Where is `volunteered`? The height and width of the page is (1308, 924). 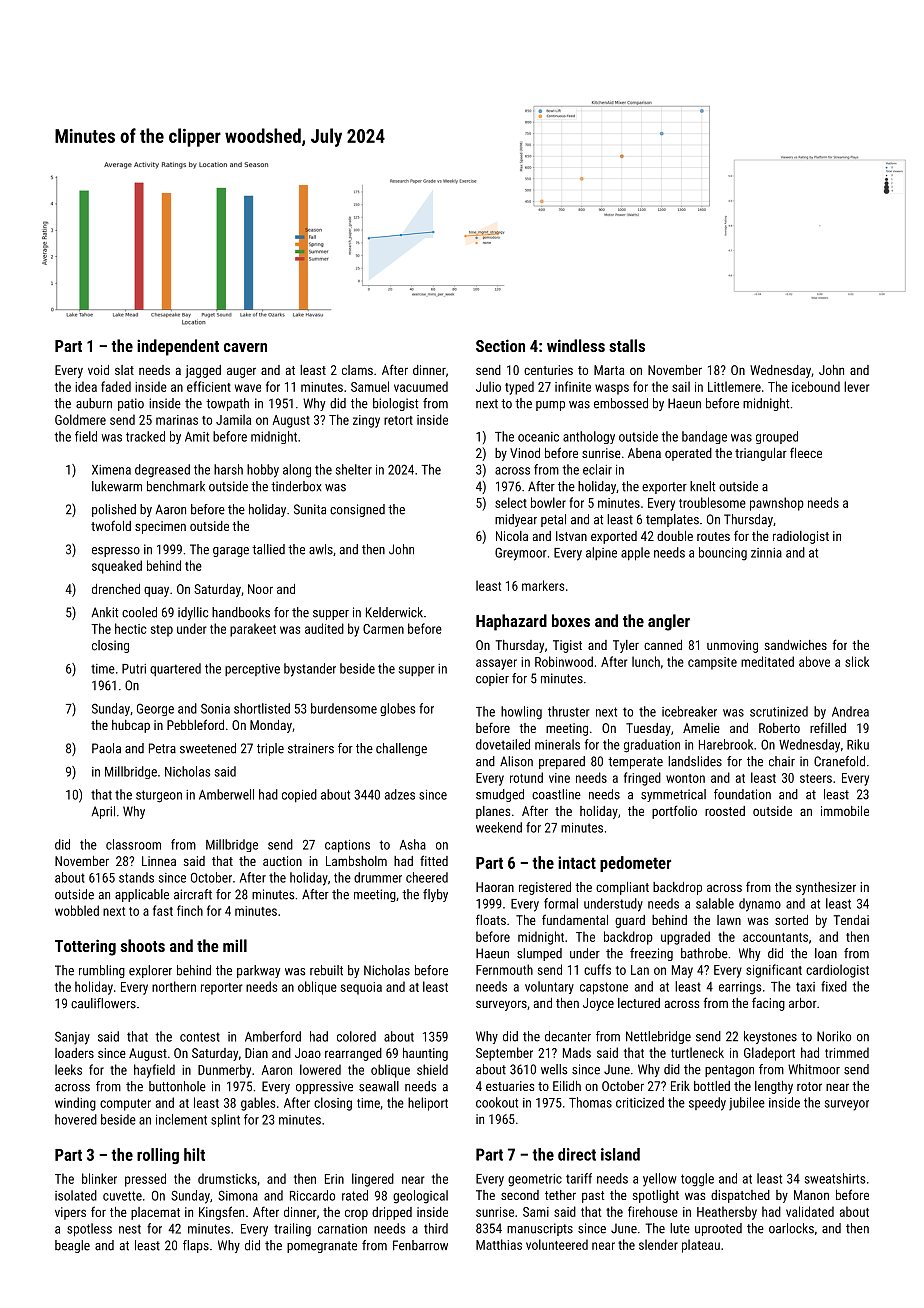
volunteered is located at coordinates (557, 1244).
